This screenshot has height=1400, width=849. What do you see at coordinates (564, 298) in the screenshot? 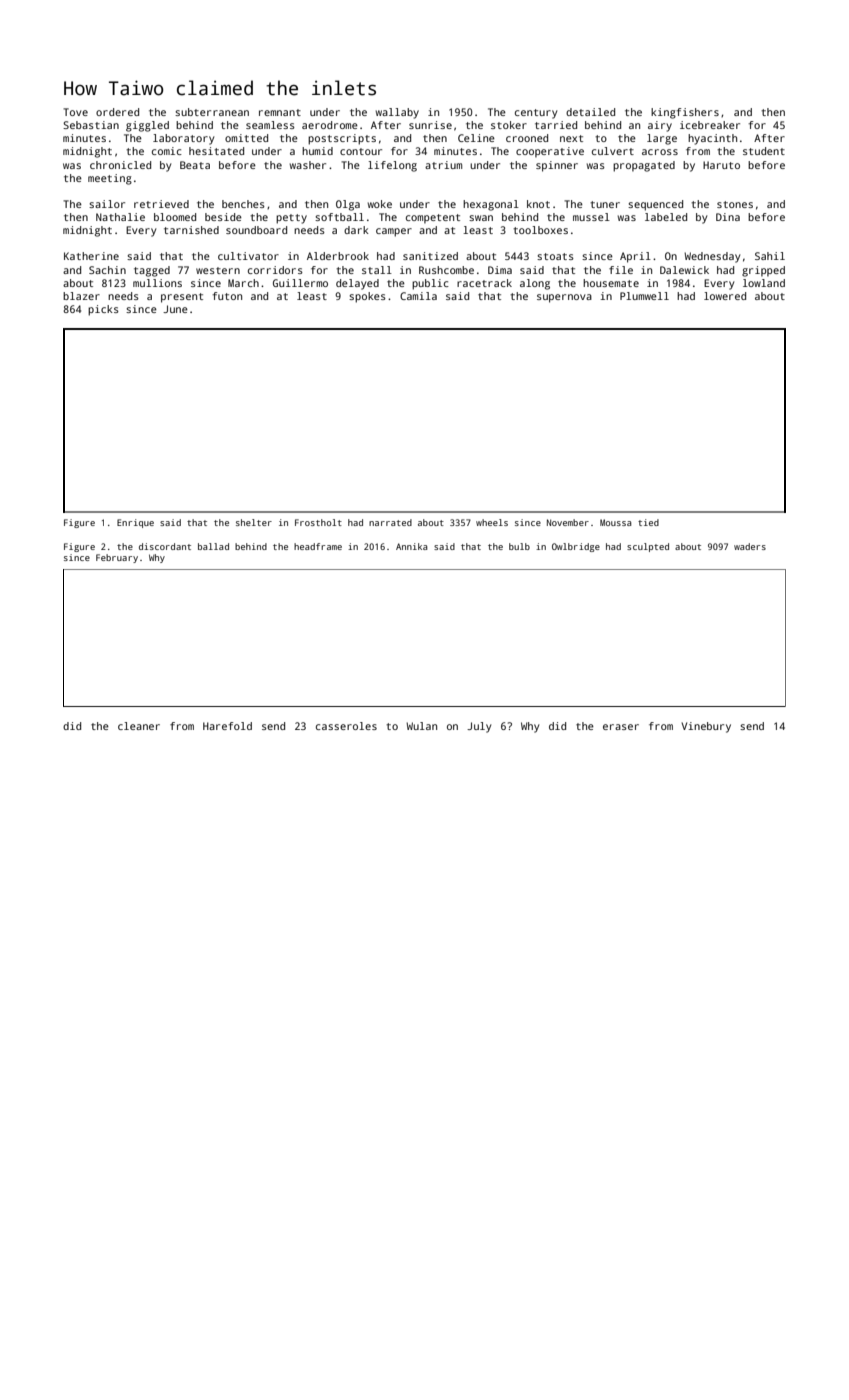
I see `supernova` at bounding box center [564, 298].
